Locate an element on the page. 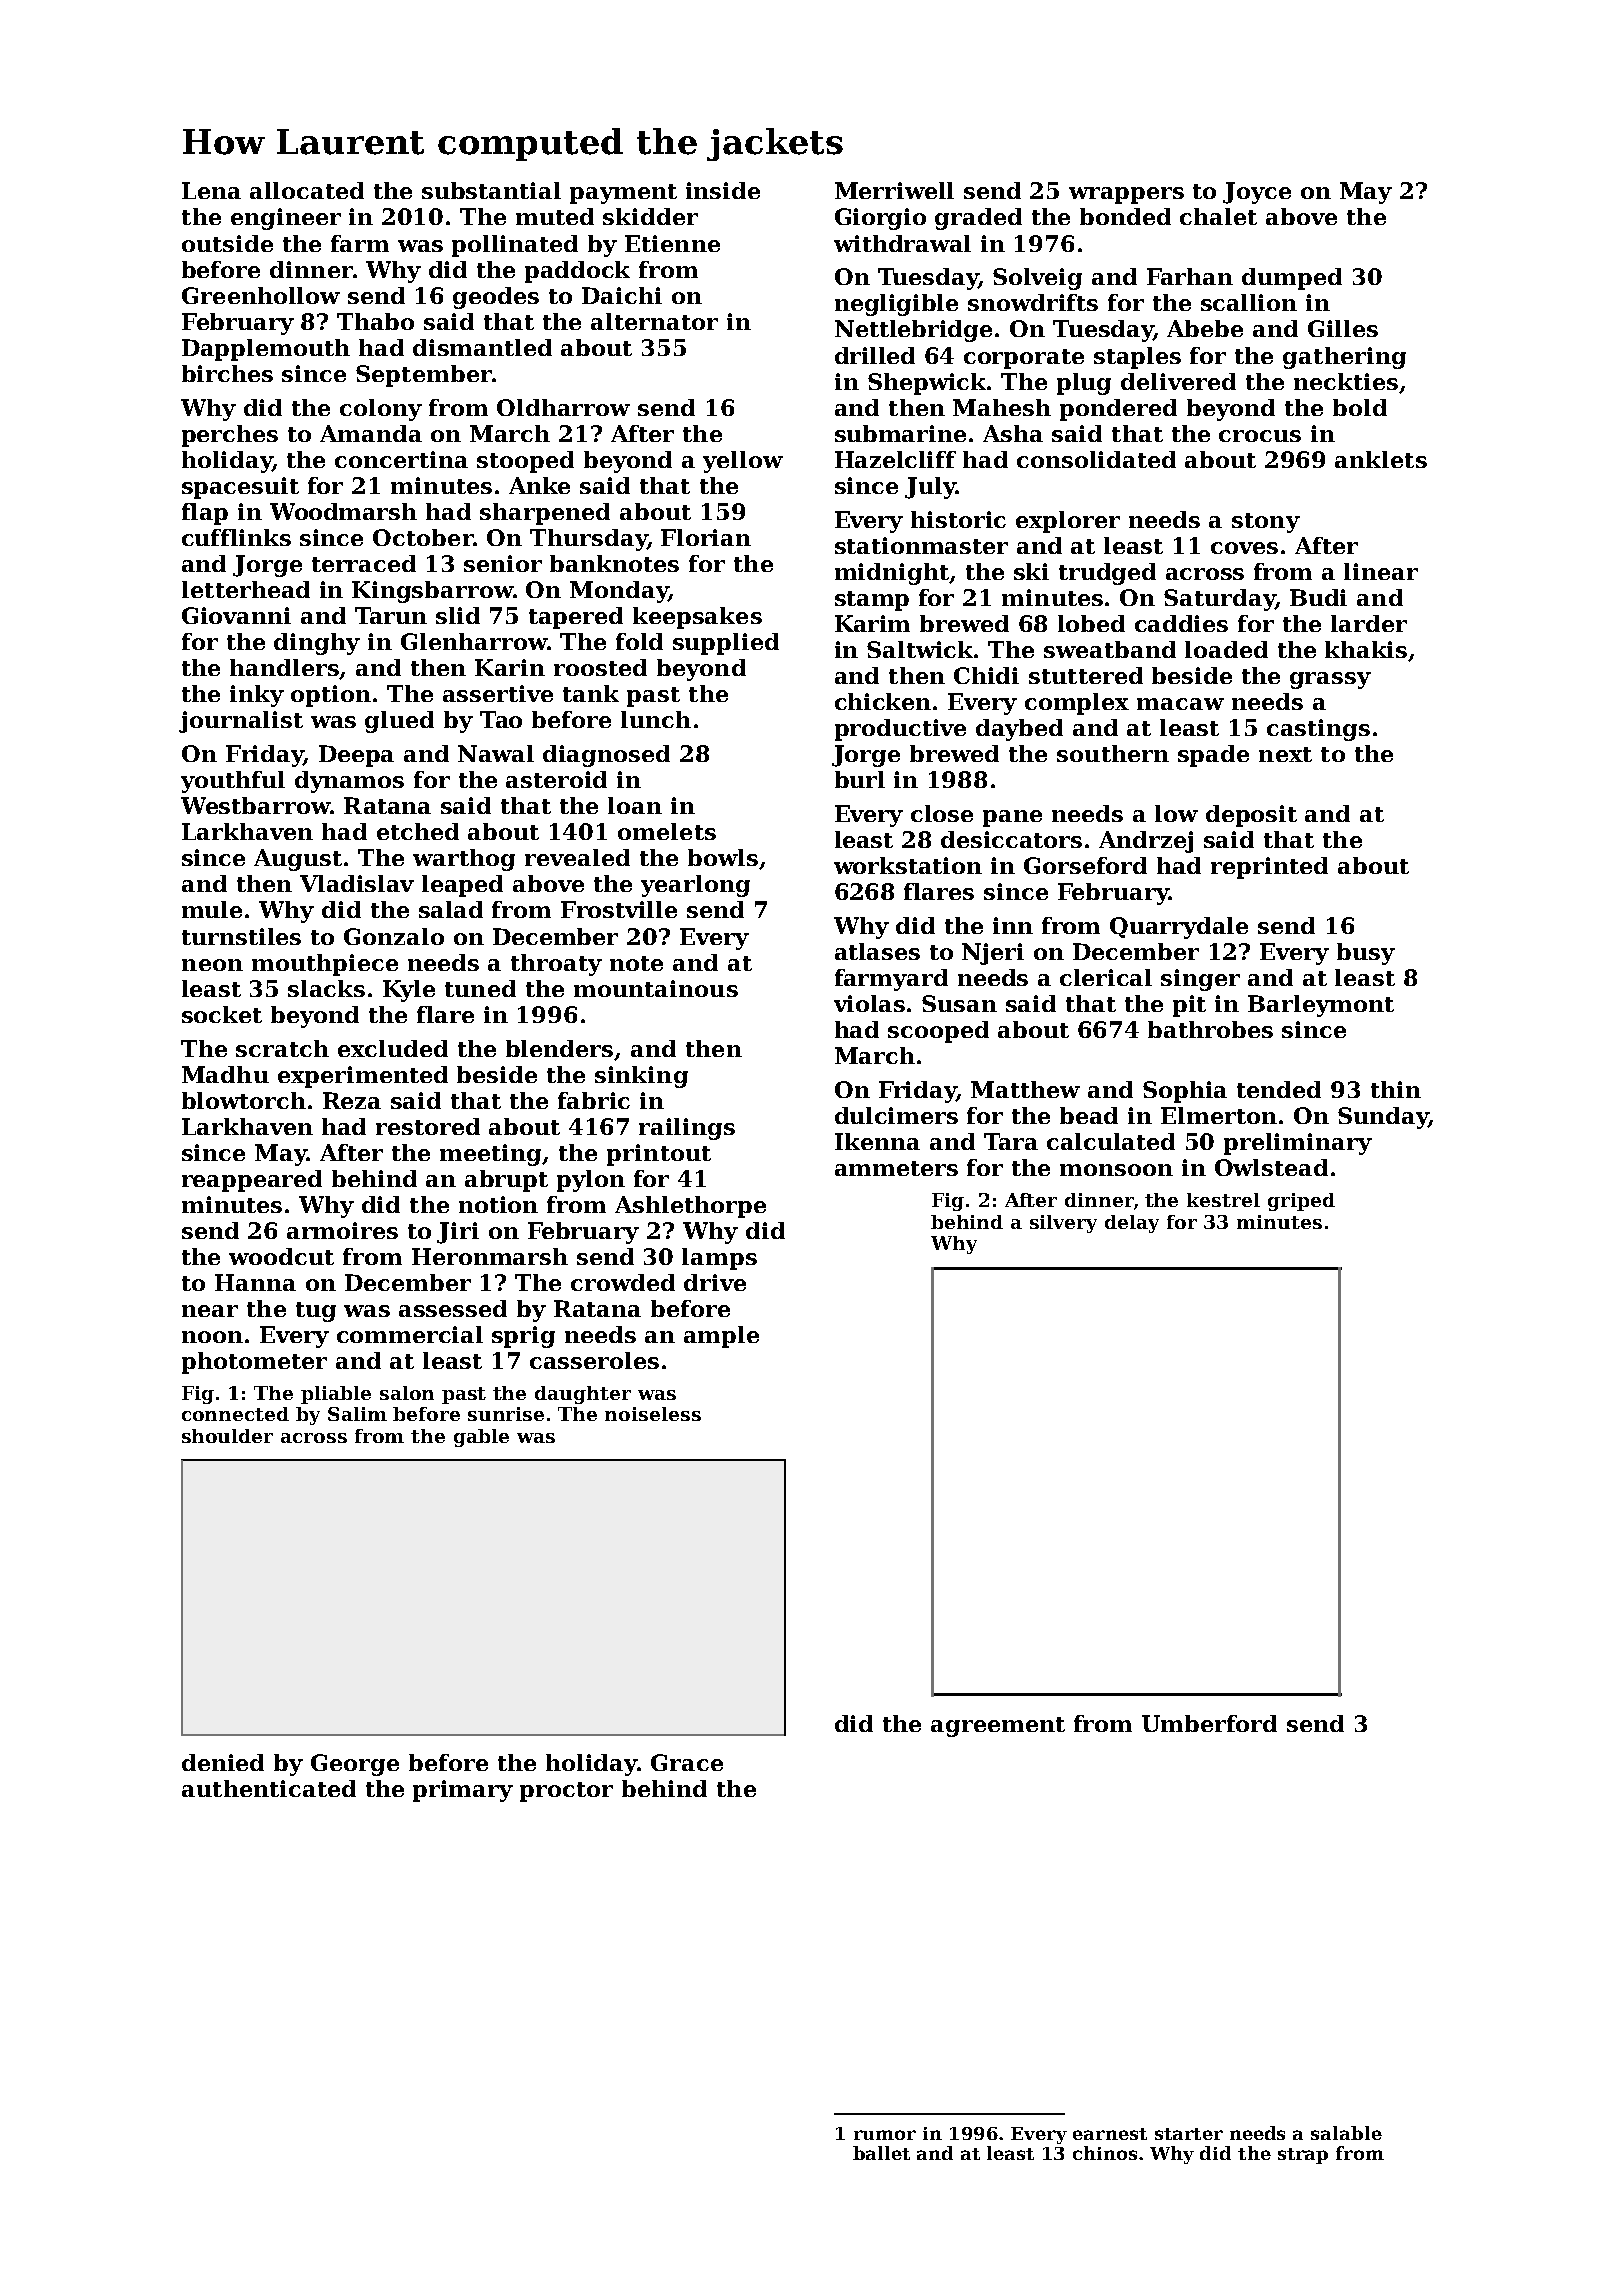  atlases is located at coordinates (877, 951).
